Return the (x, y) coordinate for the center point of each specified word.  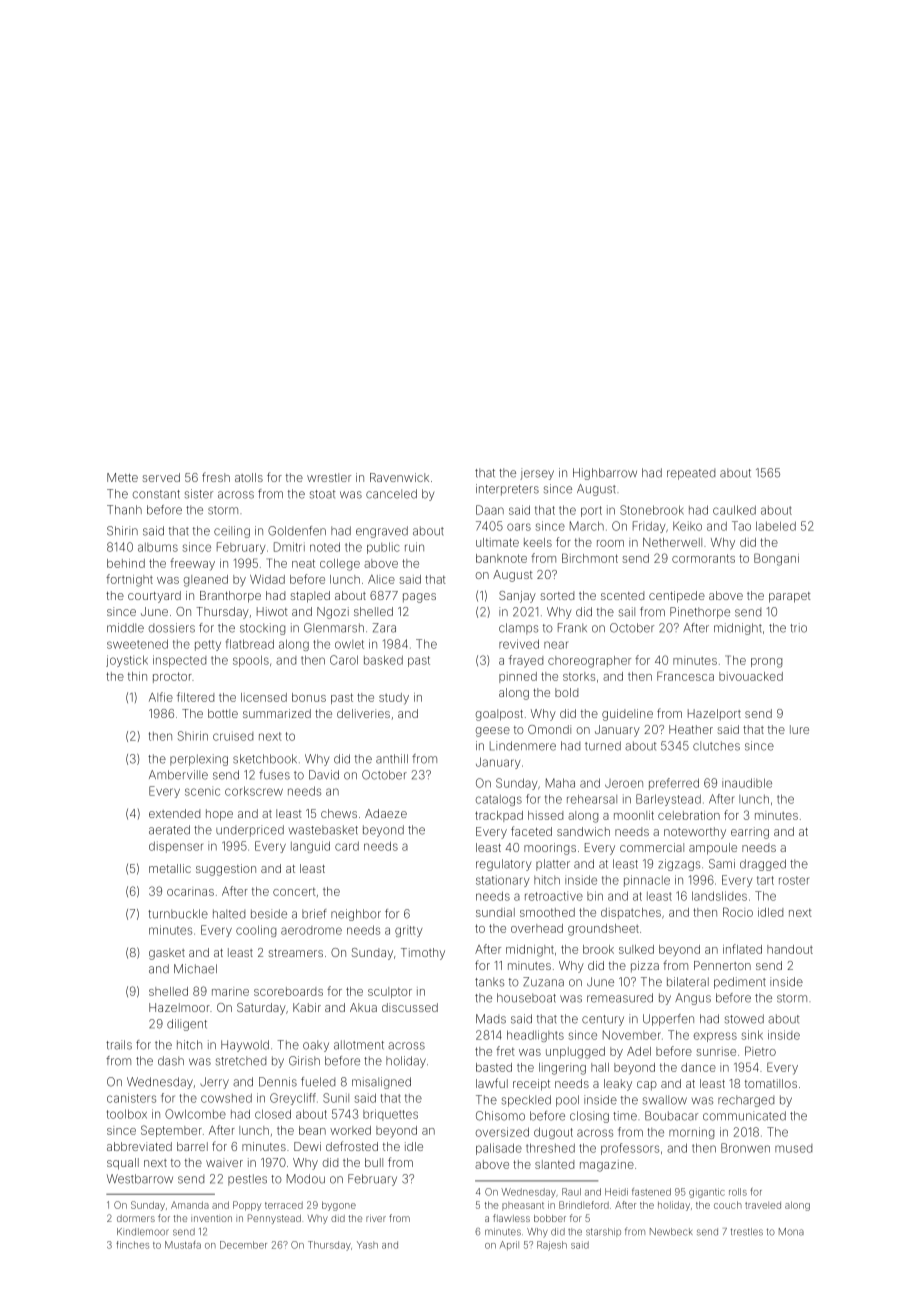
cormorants (703, 558)
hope (219, 815)
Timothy (423, 954)
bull (374, 1162)
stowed (744, 1019)
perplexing (199, 760)
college (340, 565)
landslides (719, 896)
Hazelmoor (179, 1007)
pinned (518, 677)
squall (123, 1164)
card (347, 846)
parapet (790, 597)
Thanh (124, 510)
